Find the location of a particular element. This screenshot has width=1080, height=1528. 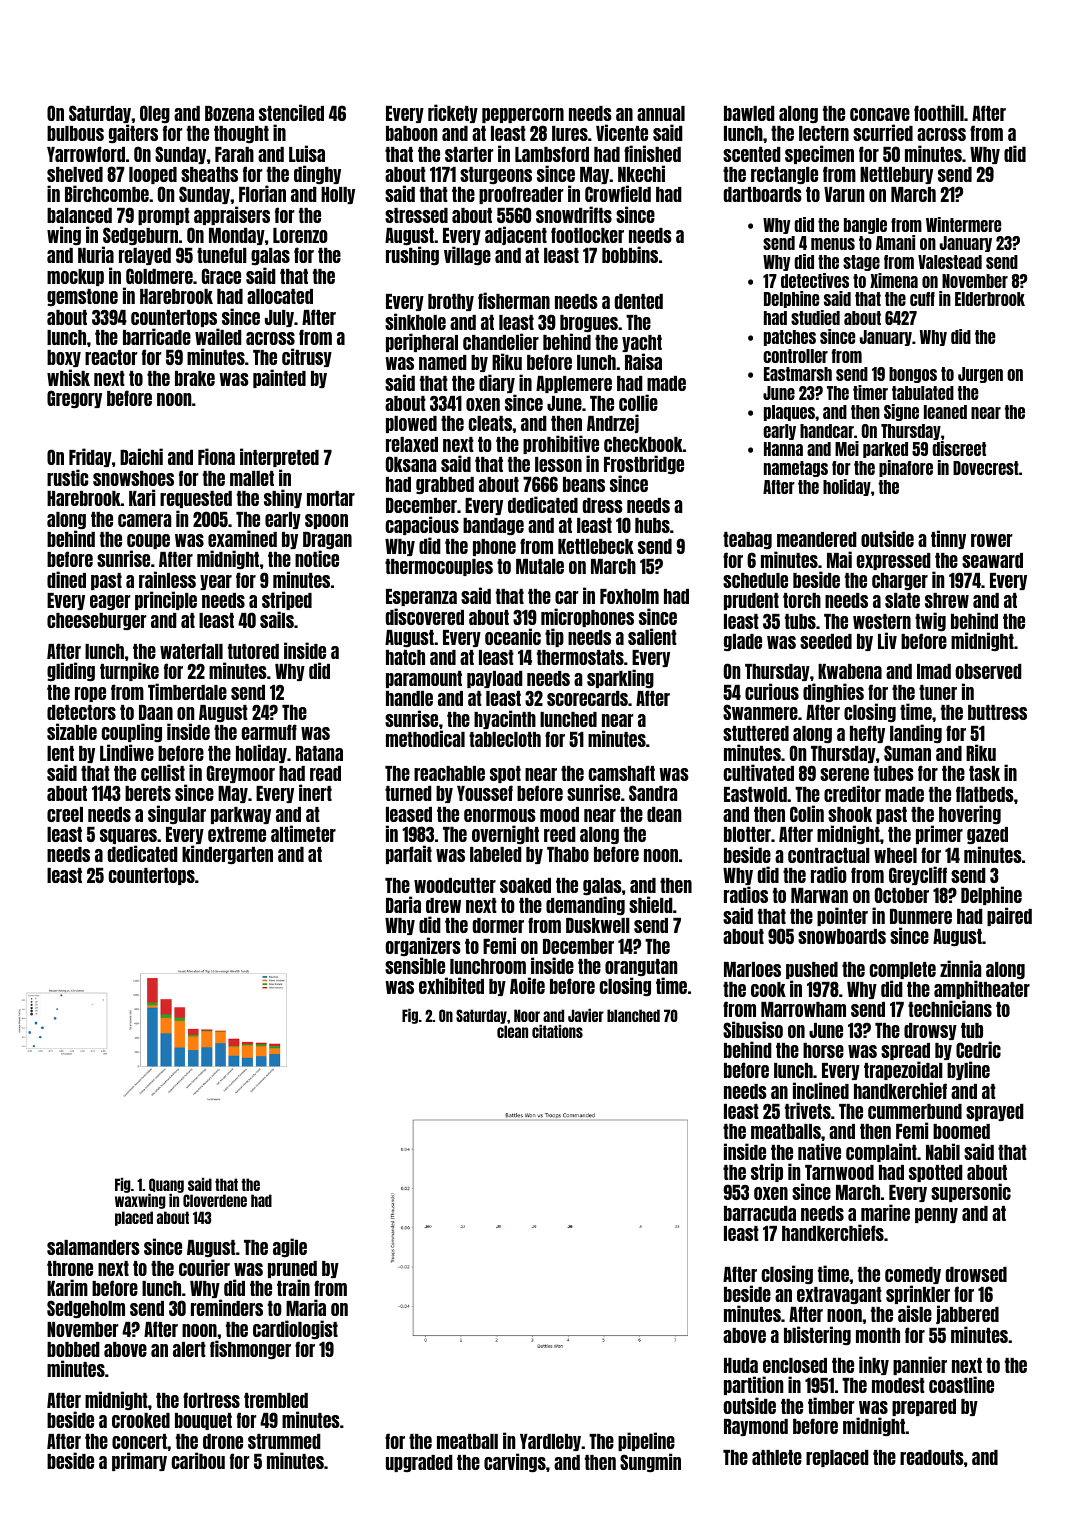

menus is located at coordinates (833, 244).
